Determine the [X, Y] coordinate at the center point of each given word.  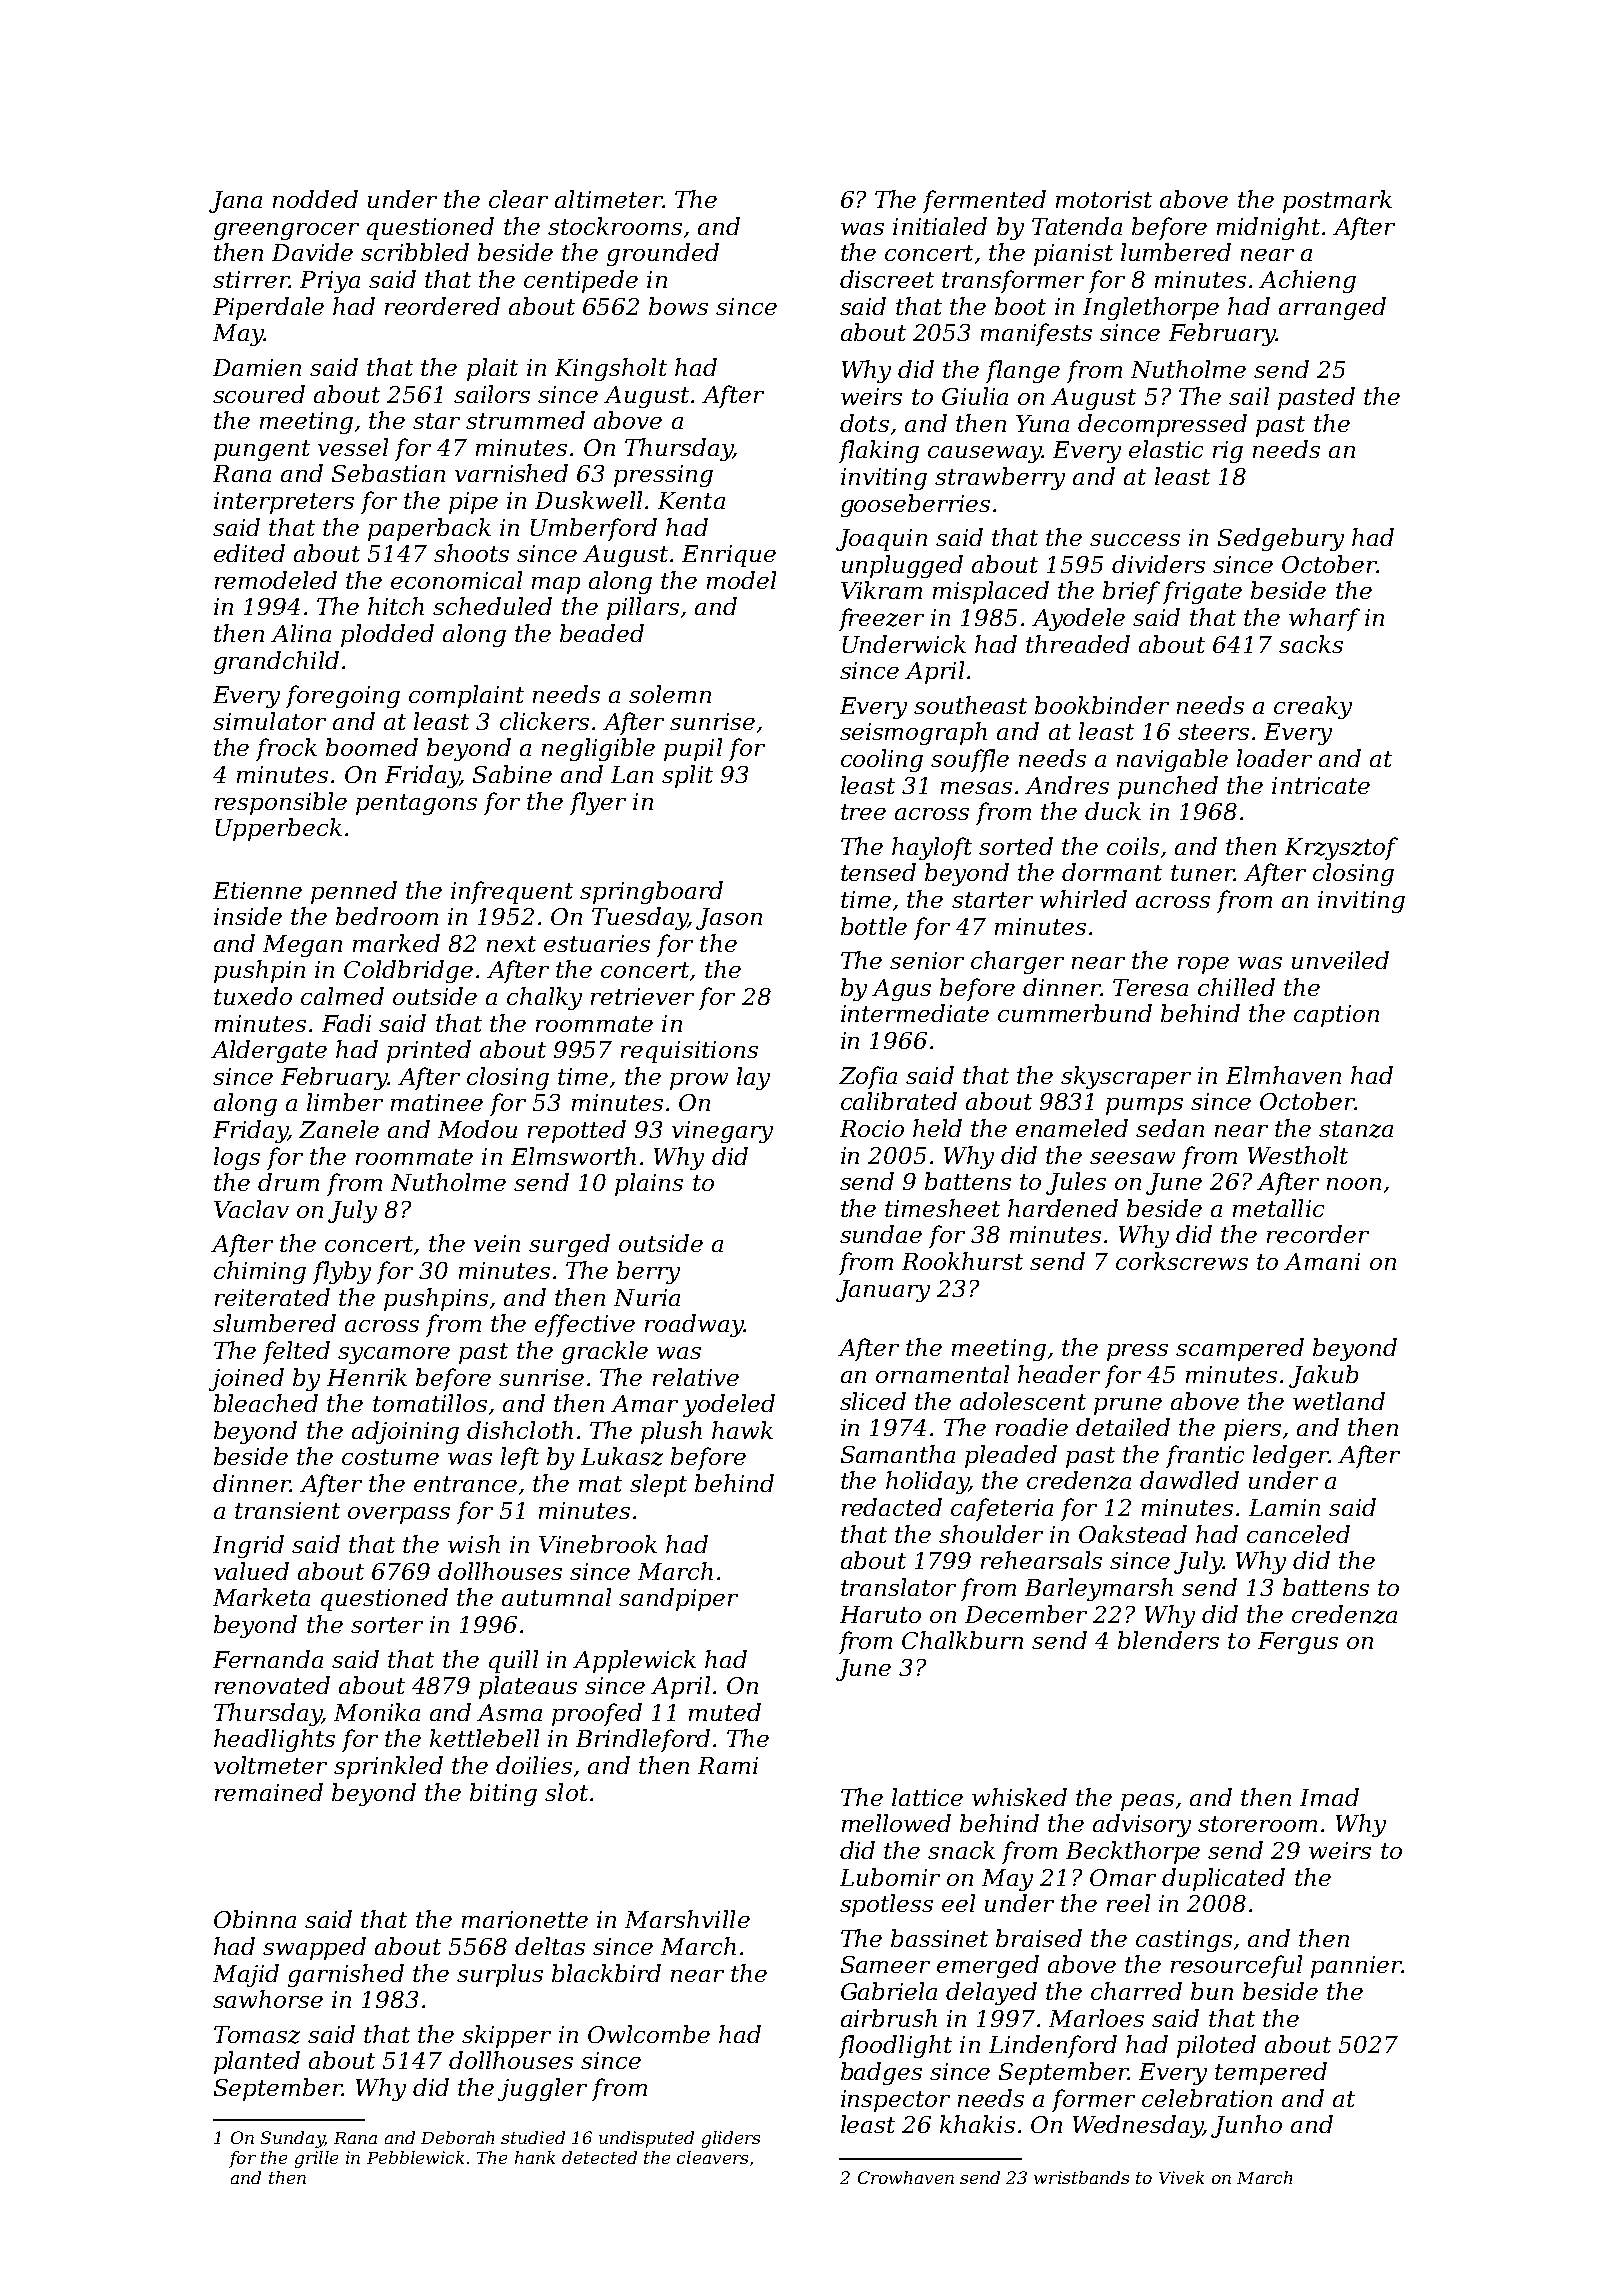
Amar [644, 1403]
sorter [387, 1625]
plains [649, 1184]
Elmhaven [1283, 1075]
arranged [1332, 308]
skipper [506, 2036]
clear [518, 199]
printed [429, 1051]
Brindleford [643, 1740]
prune [1128, 1406]
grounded [663, 254]
